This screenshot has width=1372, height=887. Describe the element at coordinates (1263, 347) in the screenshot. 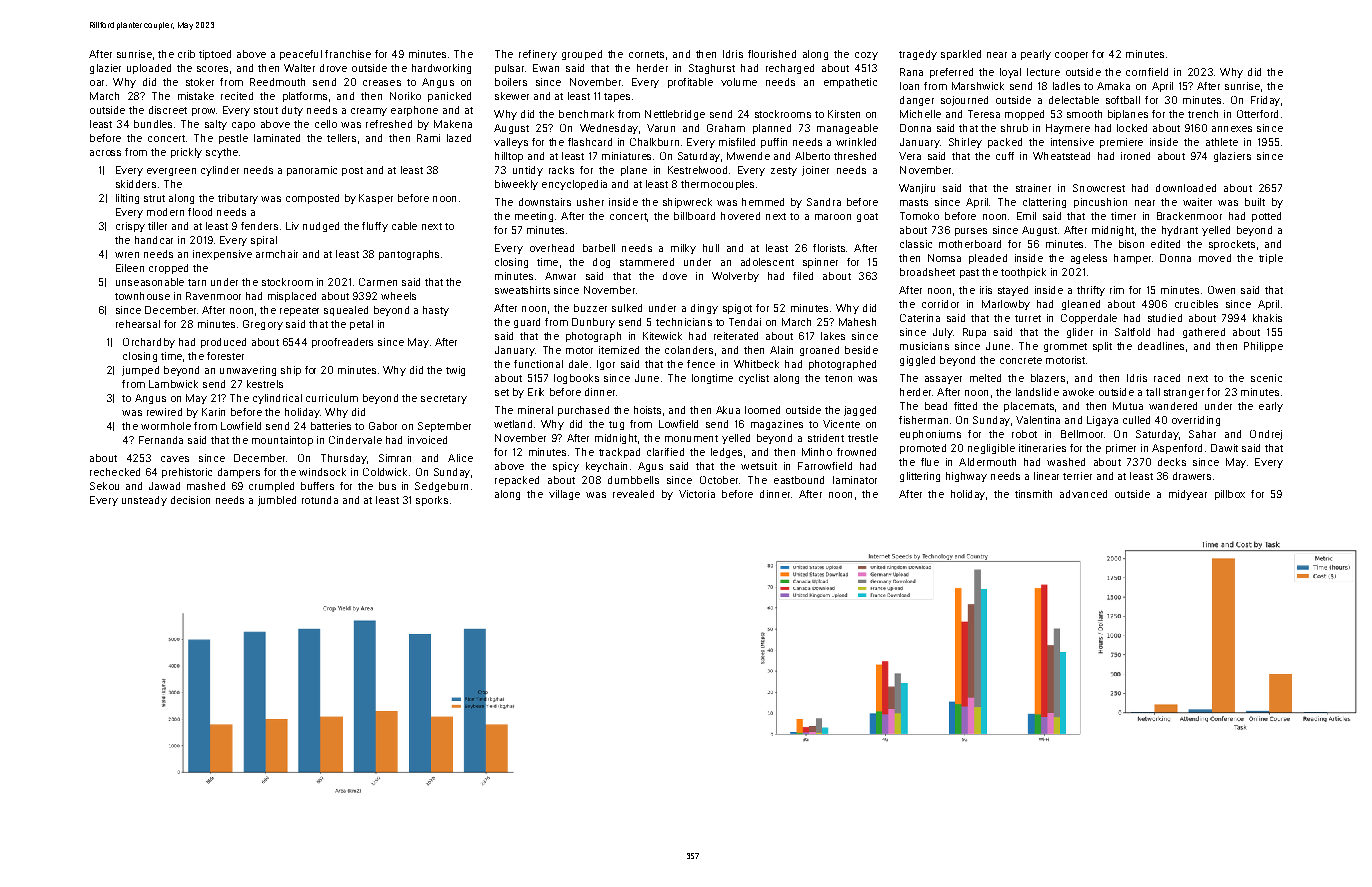

I see `Philippe` at that location.
